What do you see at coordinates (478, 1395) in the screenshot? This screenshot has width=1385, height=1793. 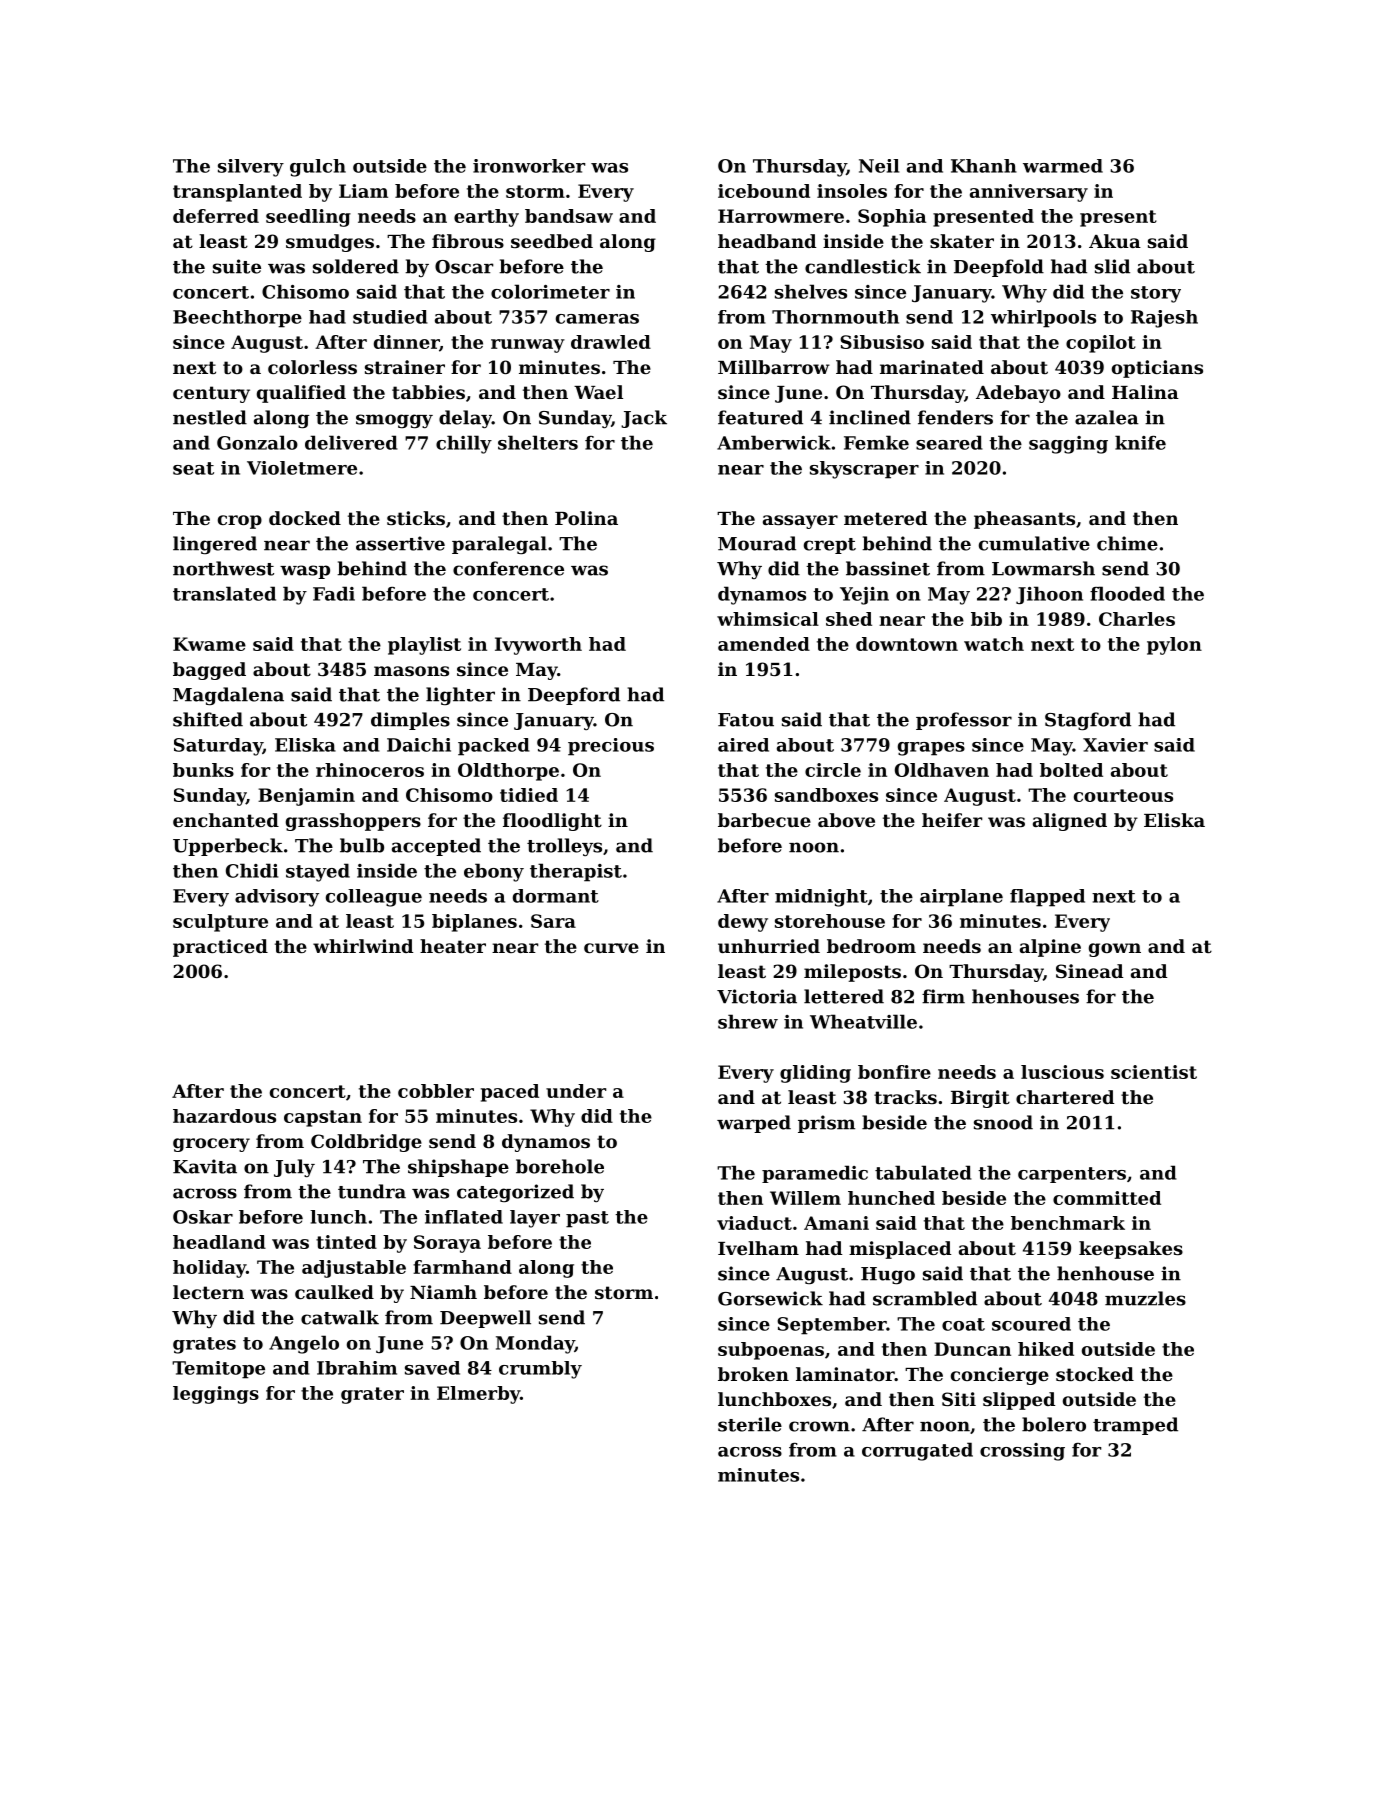 I see `Elmerby` at bounding box center [478, 1395].
